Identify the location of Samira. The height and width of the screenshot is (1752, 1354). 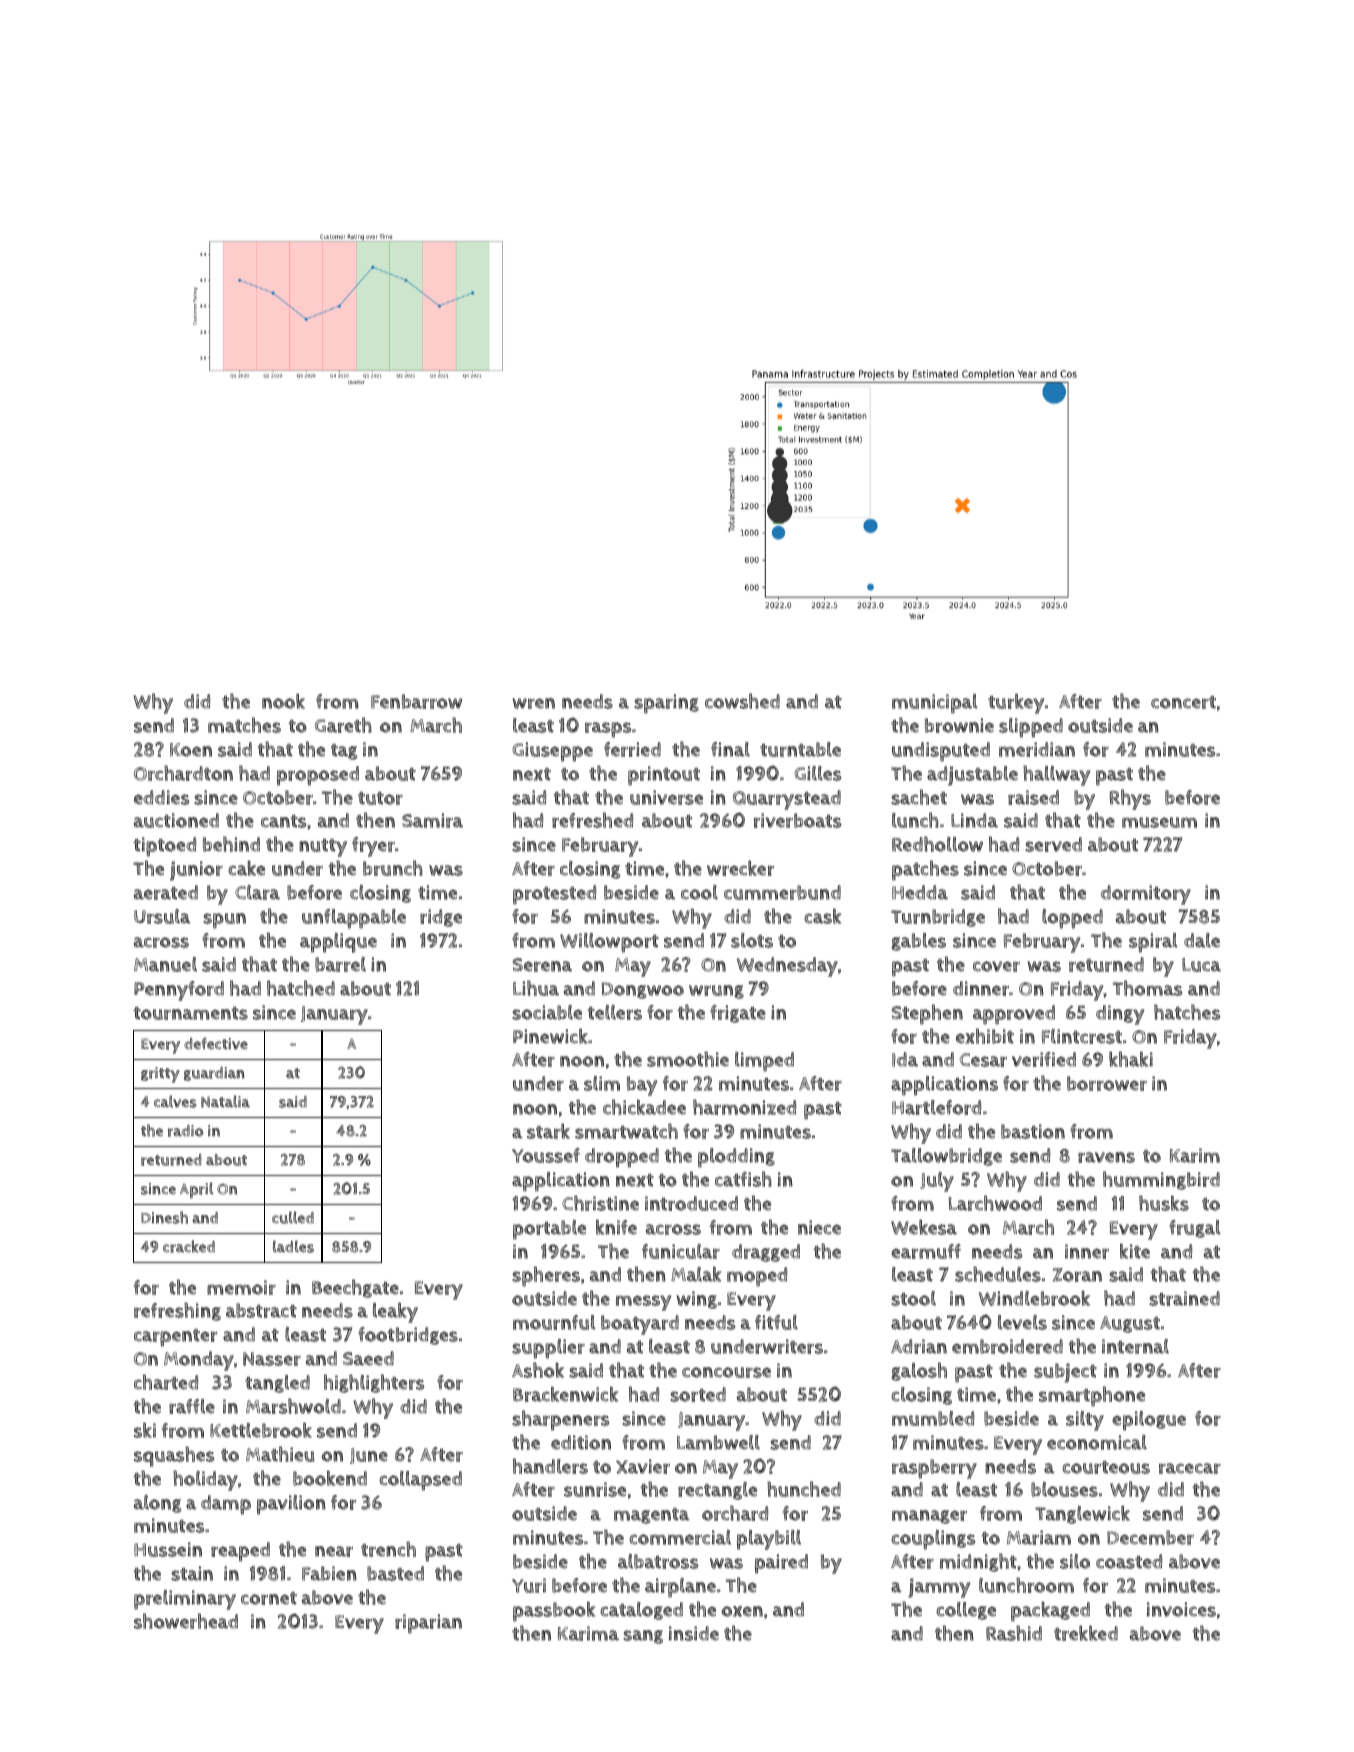
(432, 820).
